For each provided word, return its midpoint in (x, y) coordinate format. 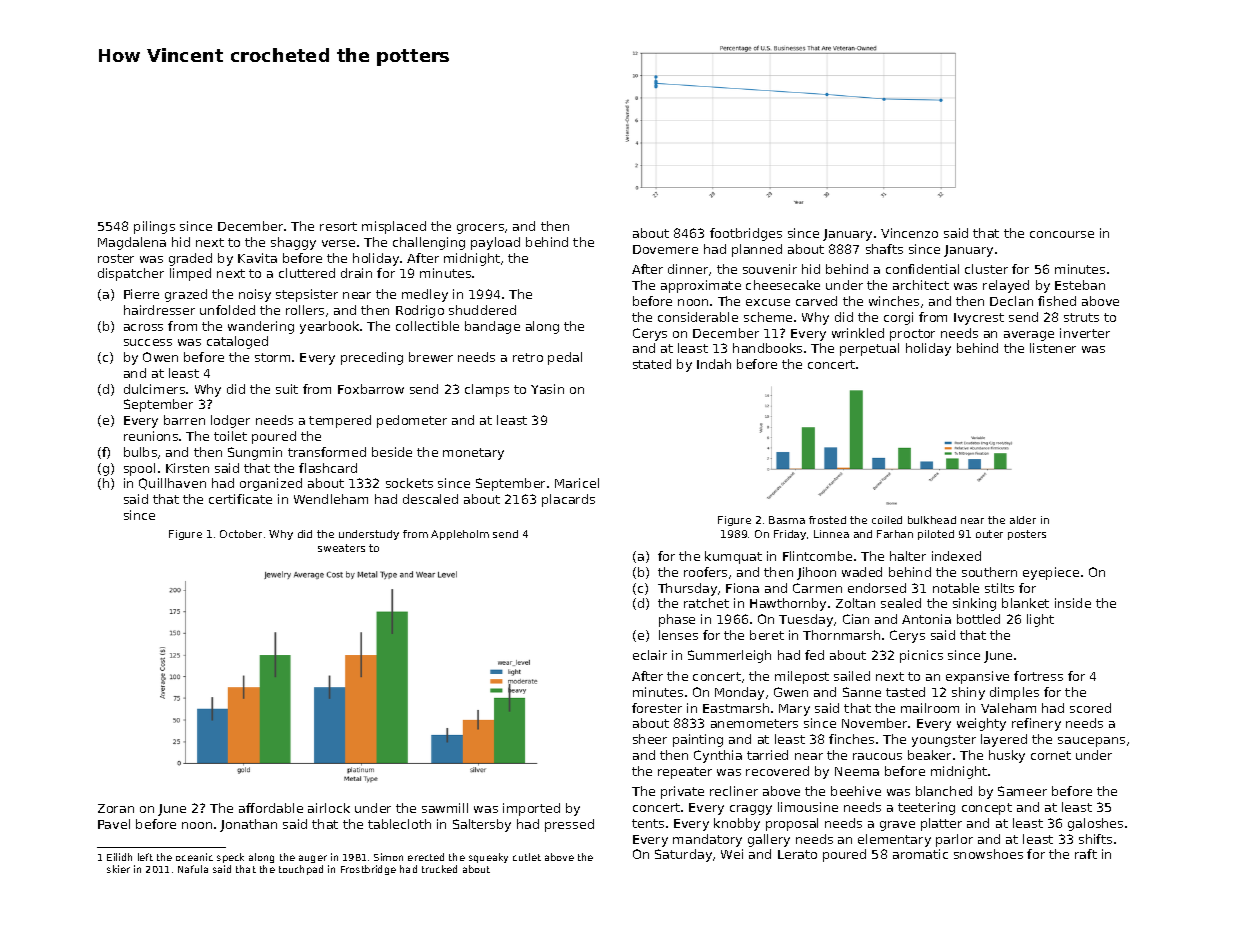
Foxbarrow (371, 389)
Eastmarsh (736, 708)
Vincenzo (909, 233)
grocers (480, 229)
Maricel (577, 483)
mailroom (930, 708)
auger (313, 859)
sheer (650, 739)
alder (1023, 520)
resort (338, 226)
